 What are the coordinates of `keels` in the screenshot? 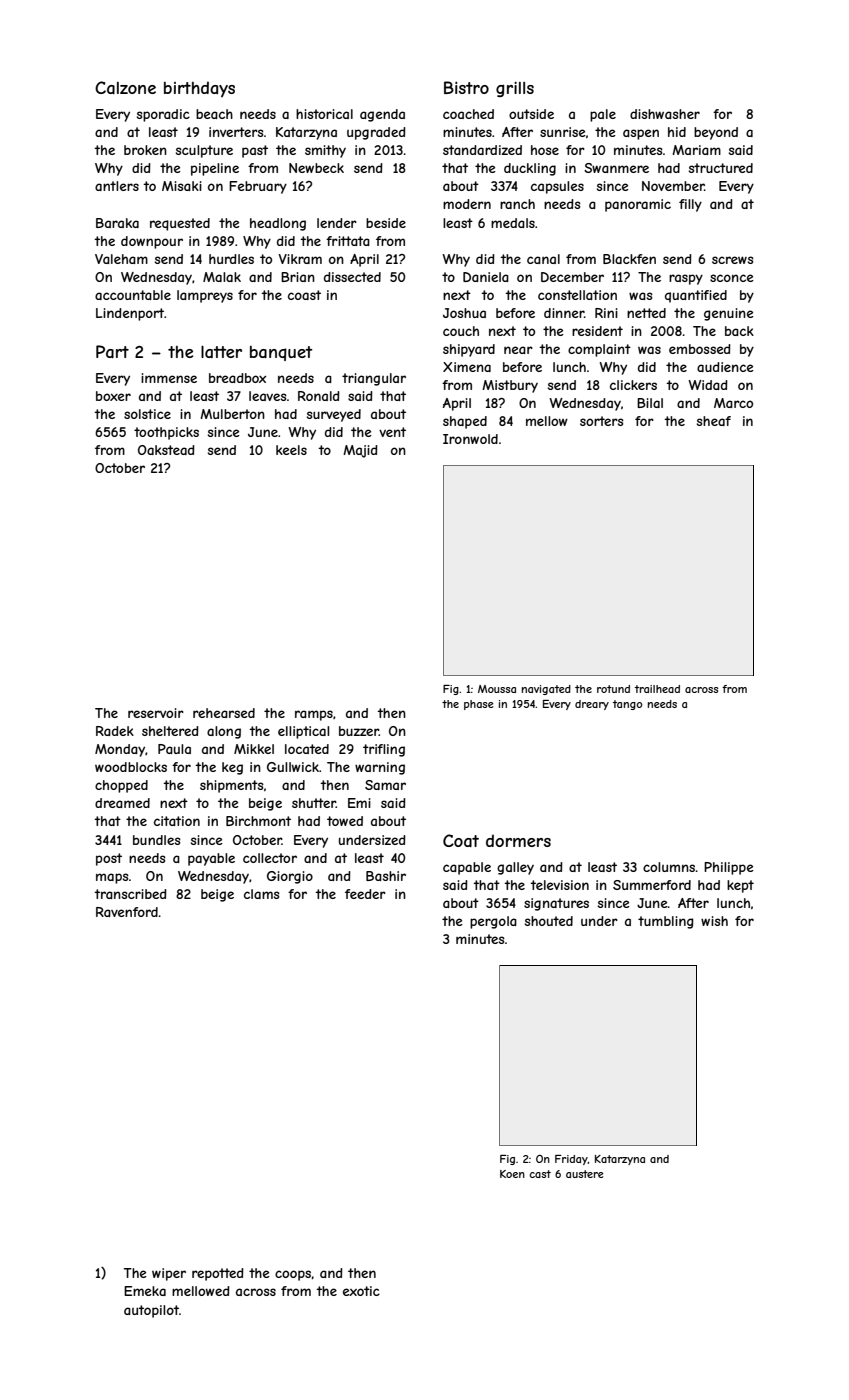 It's located at (291, 450).
